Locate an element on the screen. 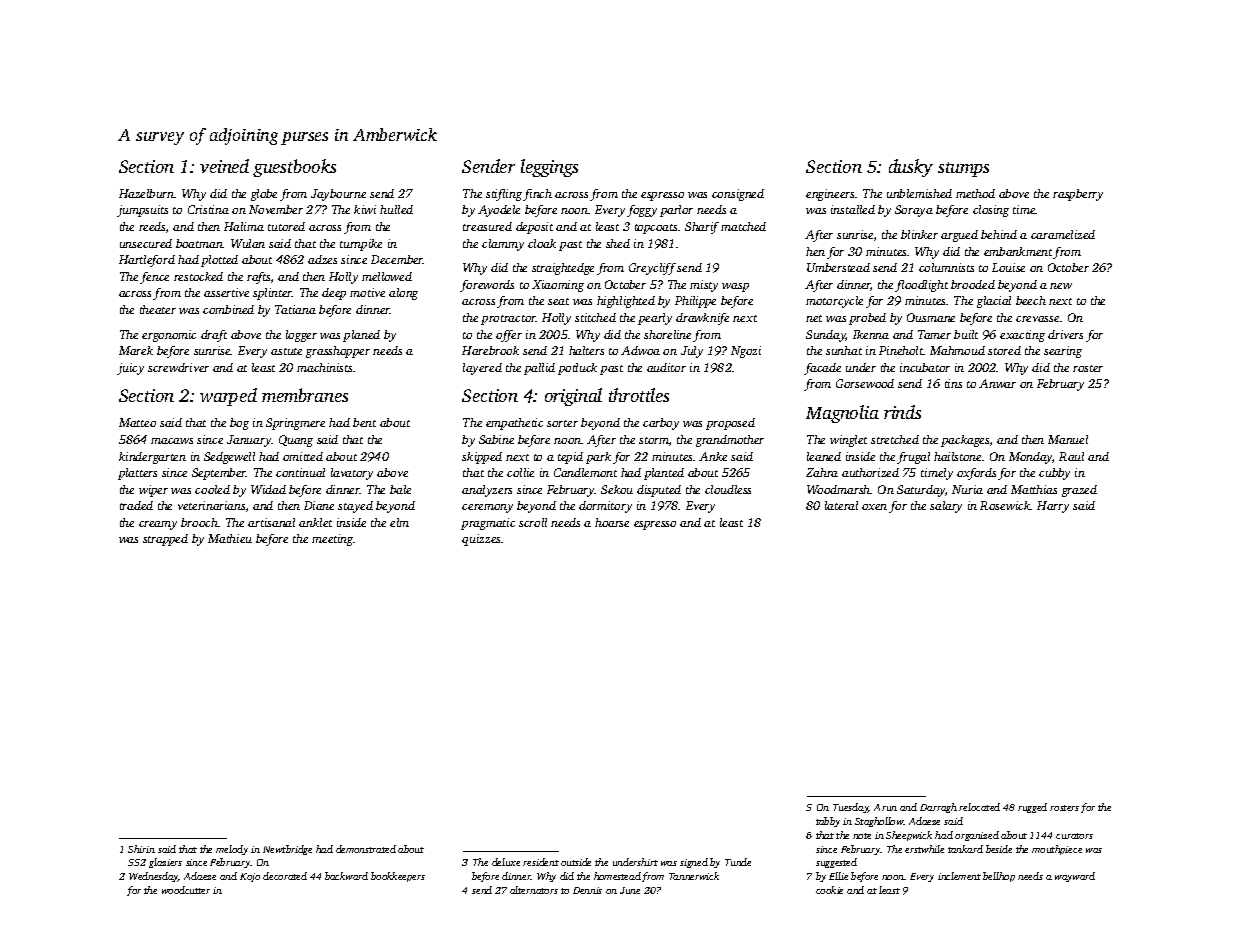 The width and height of the screenshot is (1233, 952). Mathieu is located at coordinates (230, 538).
